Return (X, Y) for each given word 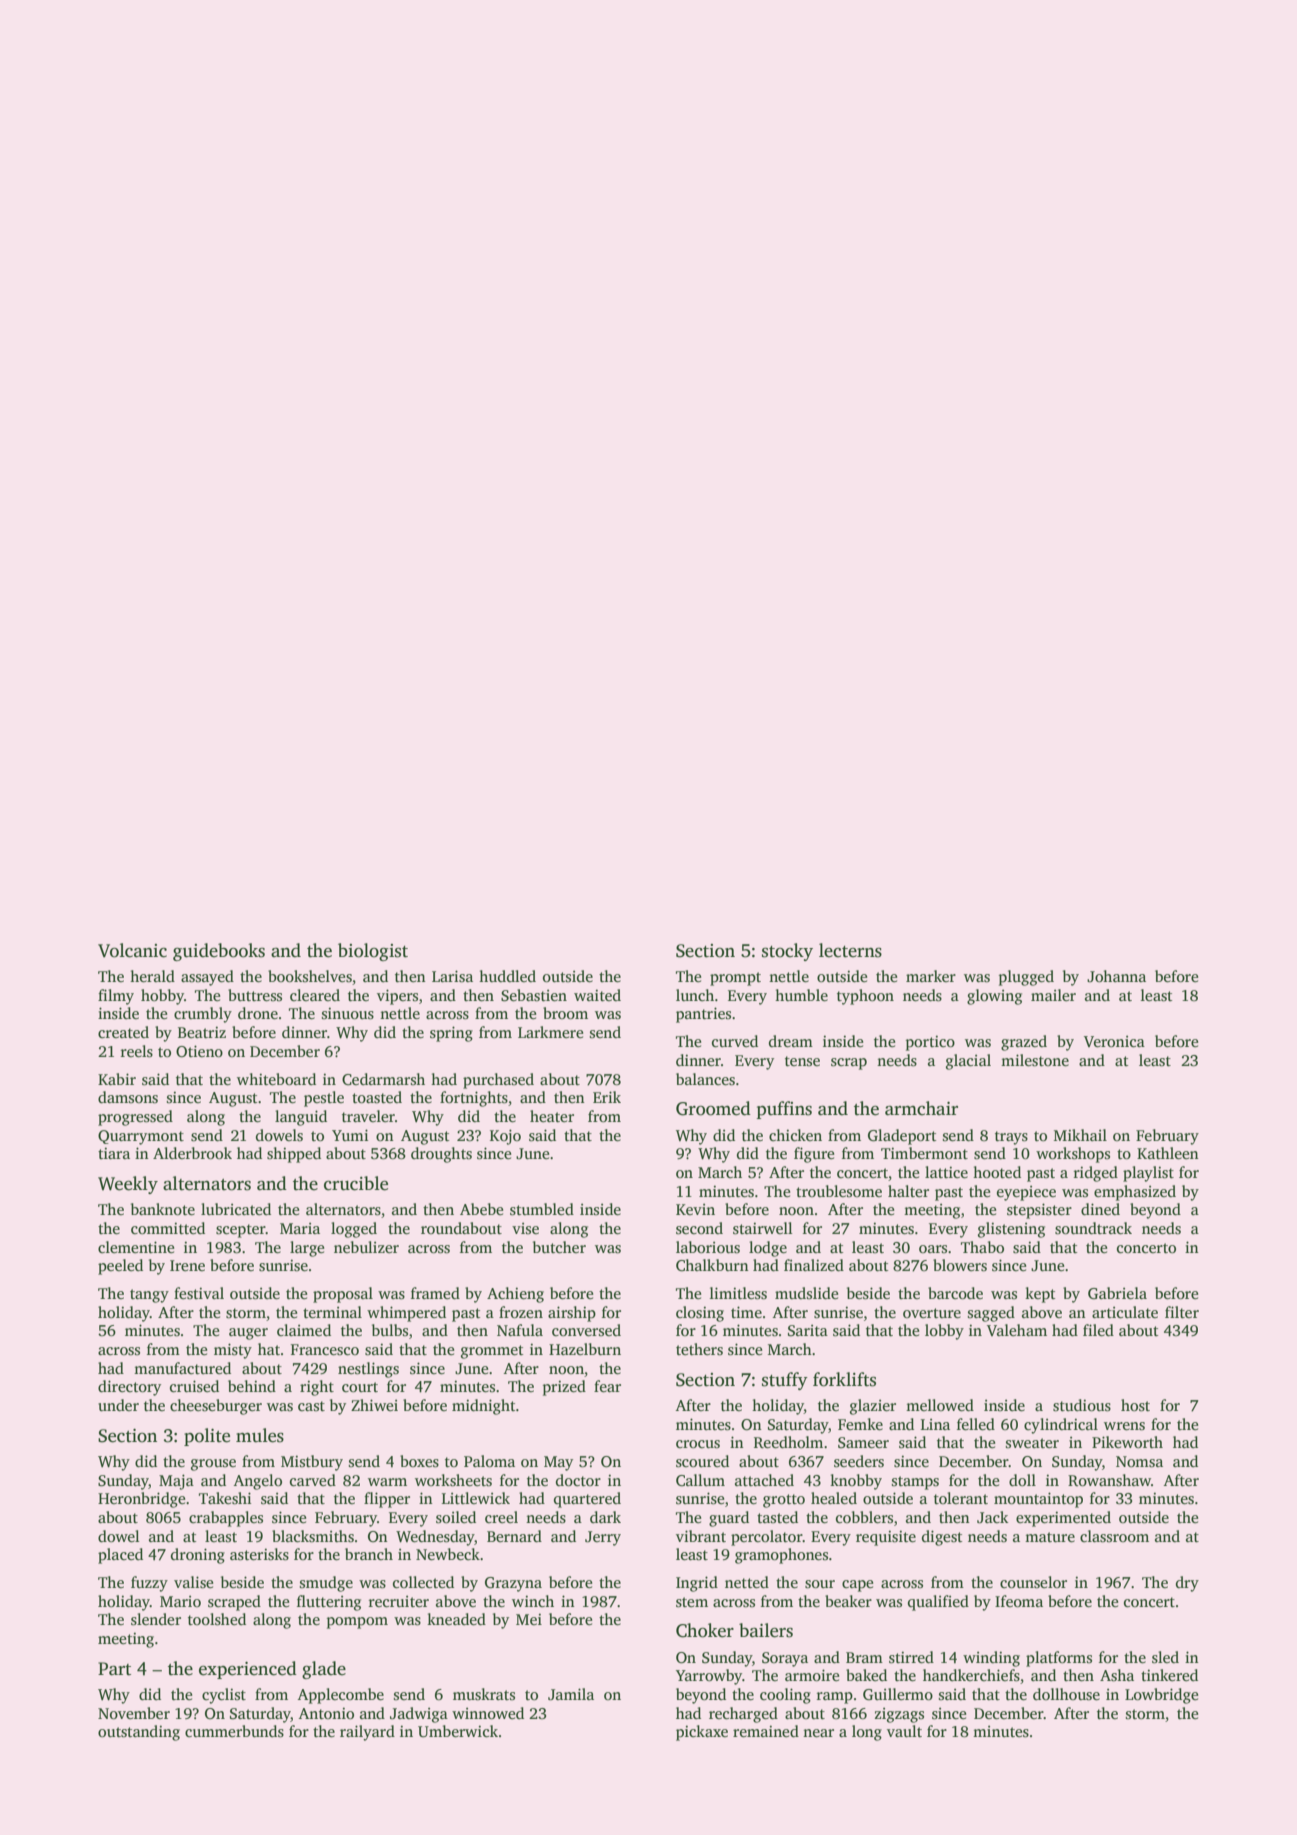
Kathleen (1168, 1153)
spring (451, 1034)
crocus (698, 1444)
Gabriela (1117, 1293)
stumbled (542, 1209)
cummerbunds (234, 1731)
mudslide (806, 1293)
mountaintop (1038, 1500)
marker (931, 976)
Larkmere (550, 1032)
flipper (387, 1500)
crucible (356, 1183)
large (307, 1249)
